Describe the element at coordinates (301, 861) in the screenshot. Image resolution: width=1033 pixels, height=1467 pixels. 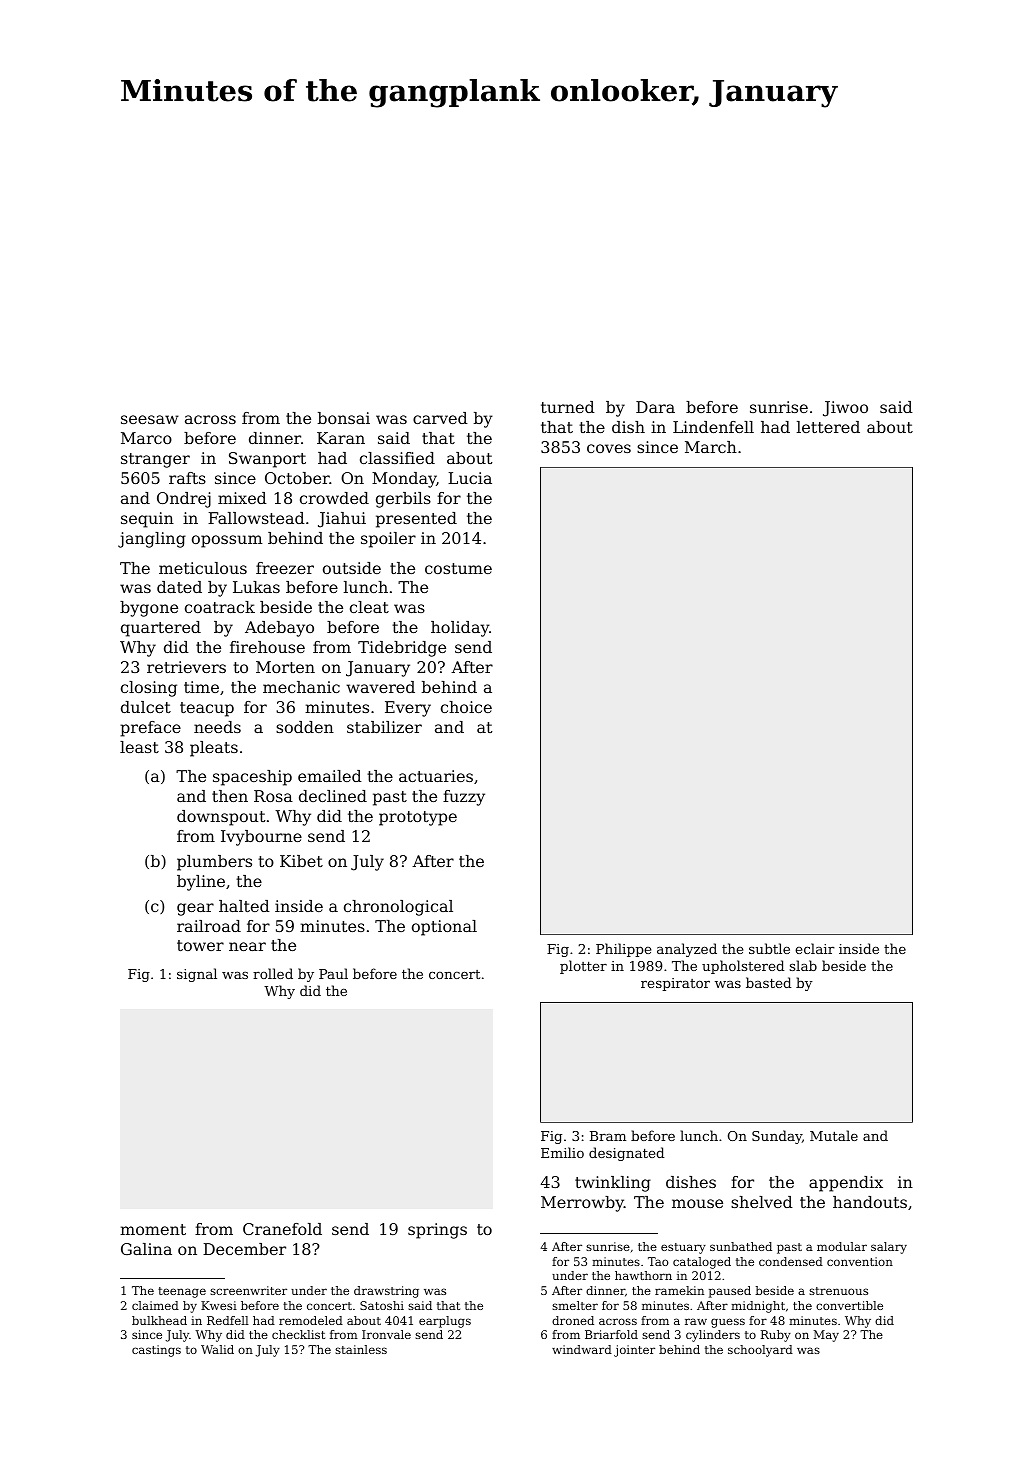
I see `Kibet` at that location.
